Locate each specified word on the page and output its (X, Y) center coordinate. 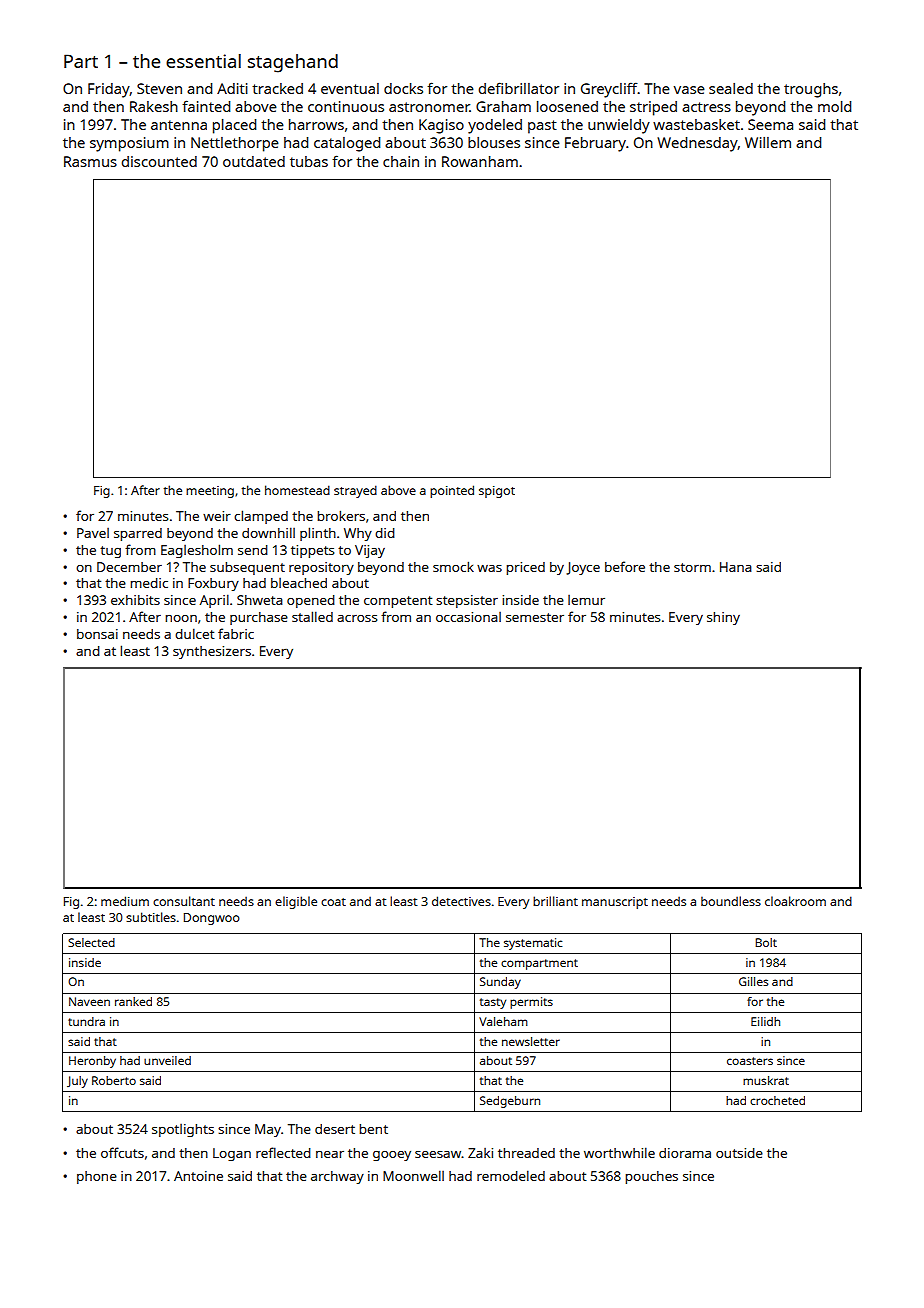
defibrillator (518, 88)
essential (203, 61)
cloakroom (795, 901)
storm (692, 567)
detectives (461, 901)
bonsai (97, 634)
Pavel (93, 533)
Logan (232, 1154)
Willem (768, 142)
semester (535, 617)
